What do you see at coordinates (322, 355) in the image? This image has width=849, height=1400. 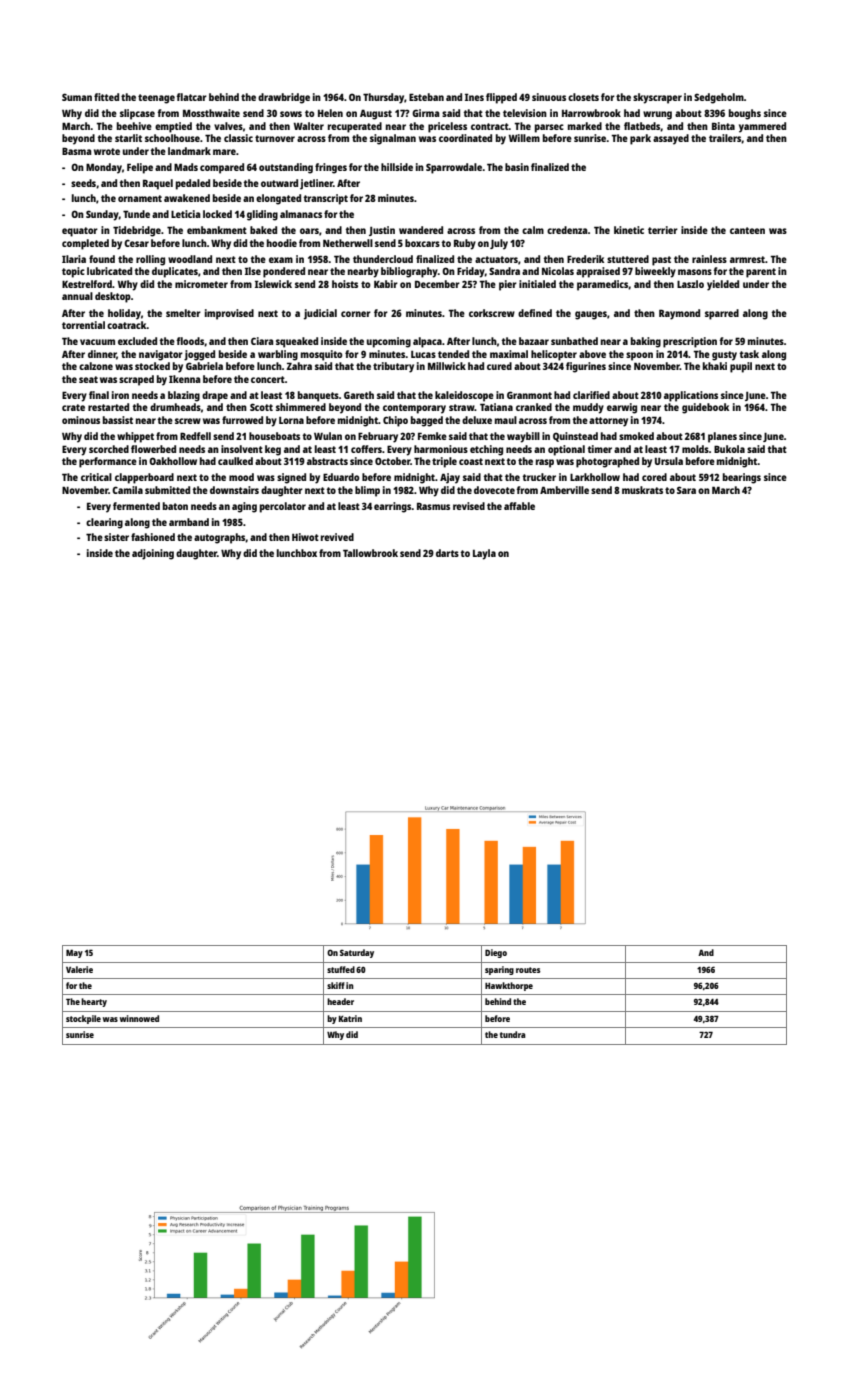 I see `mosquito` at bounding box center [322, 355].
